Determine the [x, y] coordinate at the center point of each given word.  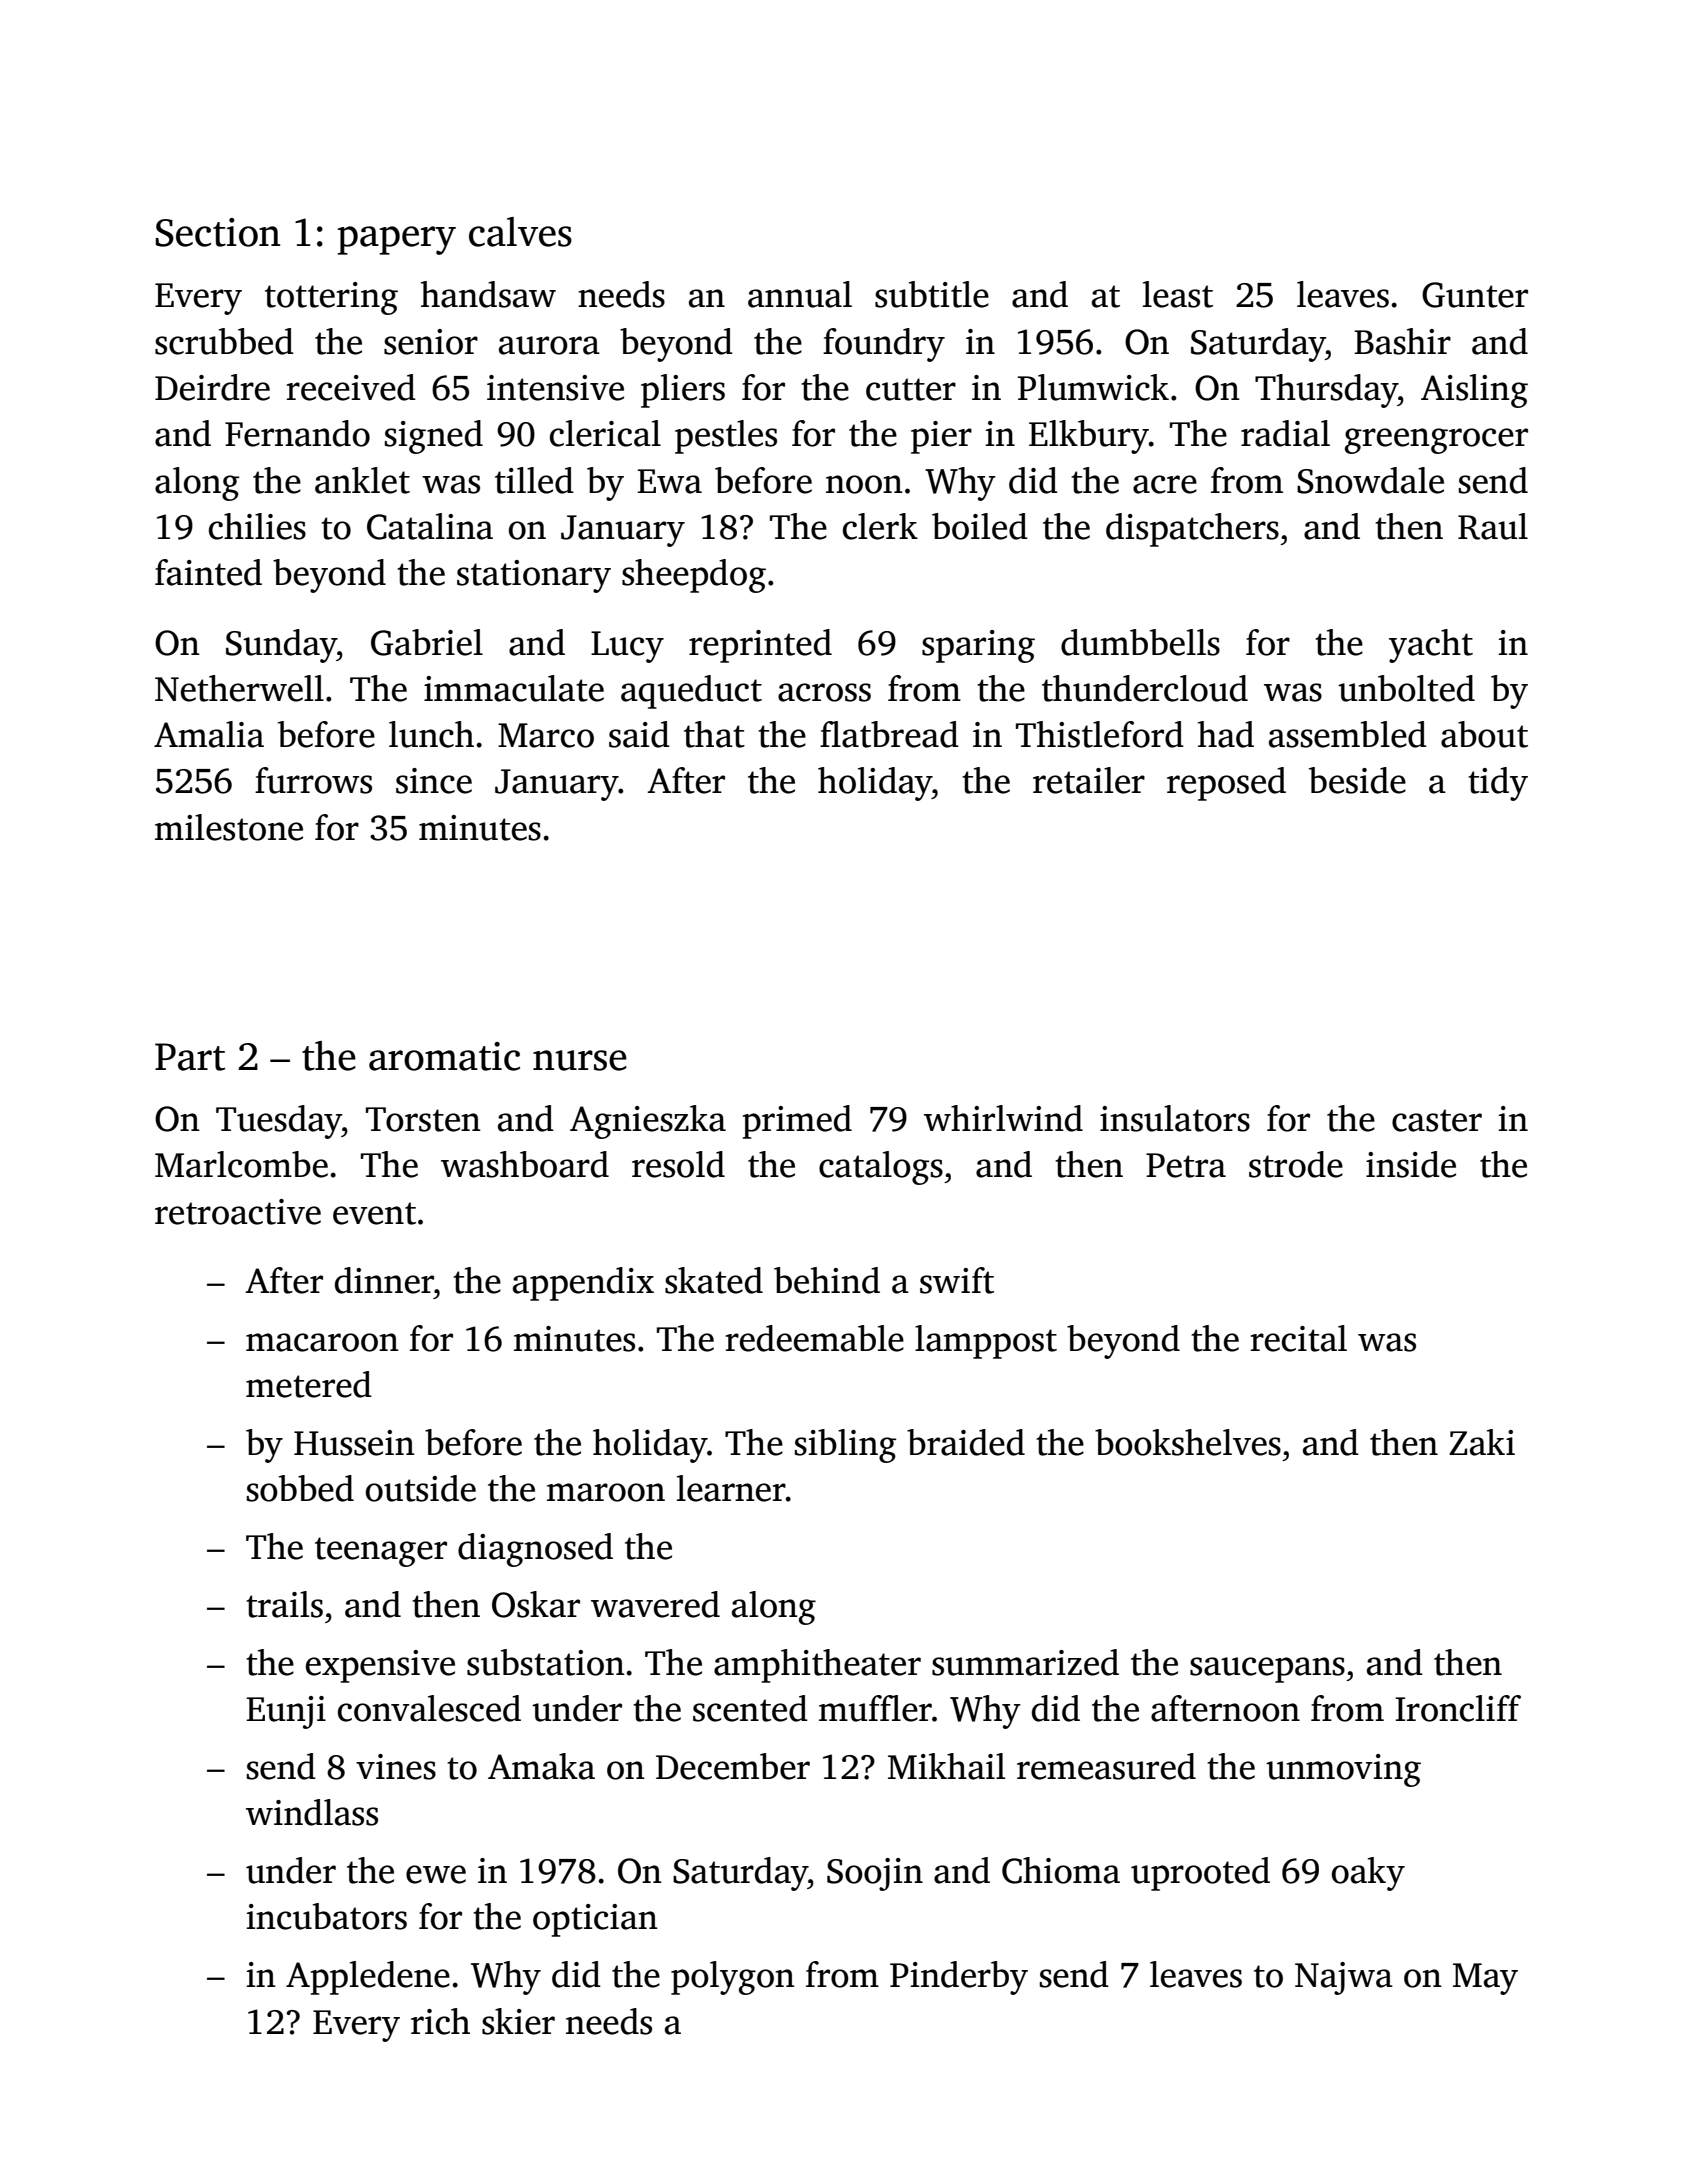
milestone [229, 827]
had [1226, 734]
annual [800, 294]
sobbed [300, 1488]
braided [966, 1442]
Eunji [286, 1712]
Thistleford [1100, 734]
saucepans [1267, 1670]
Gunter [1475, 295]
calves [520, 232]
